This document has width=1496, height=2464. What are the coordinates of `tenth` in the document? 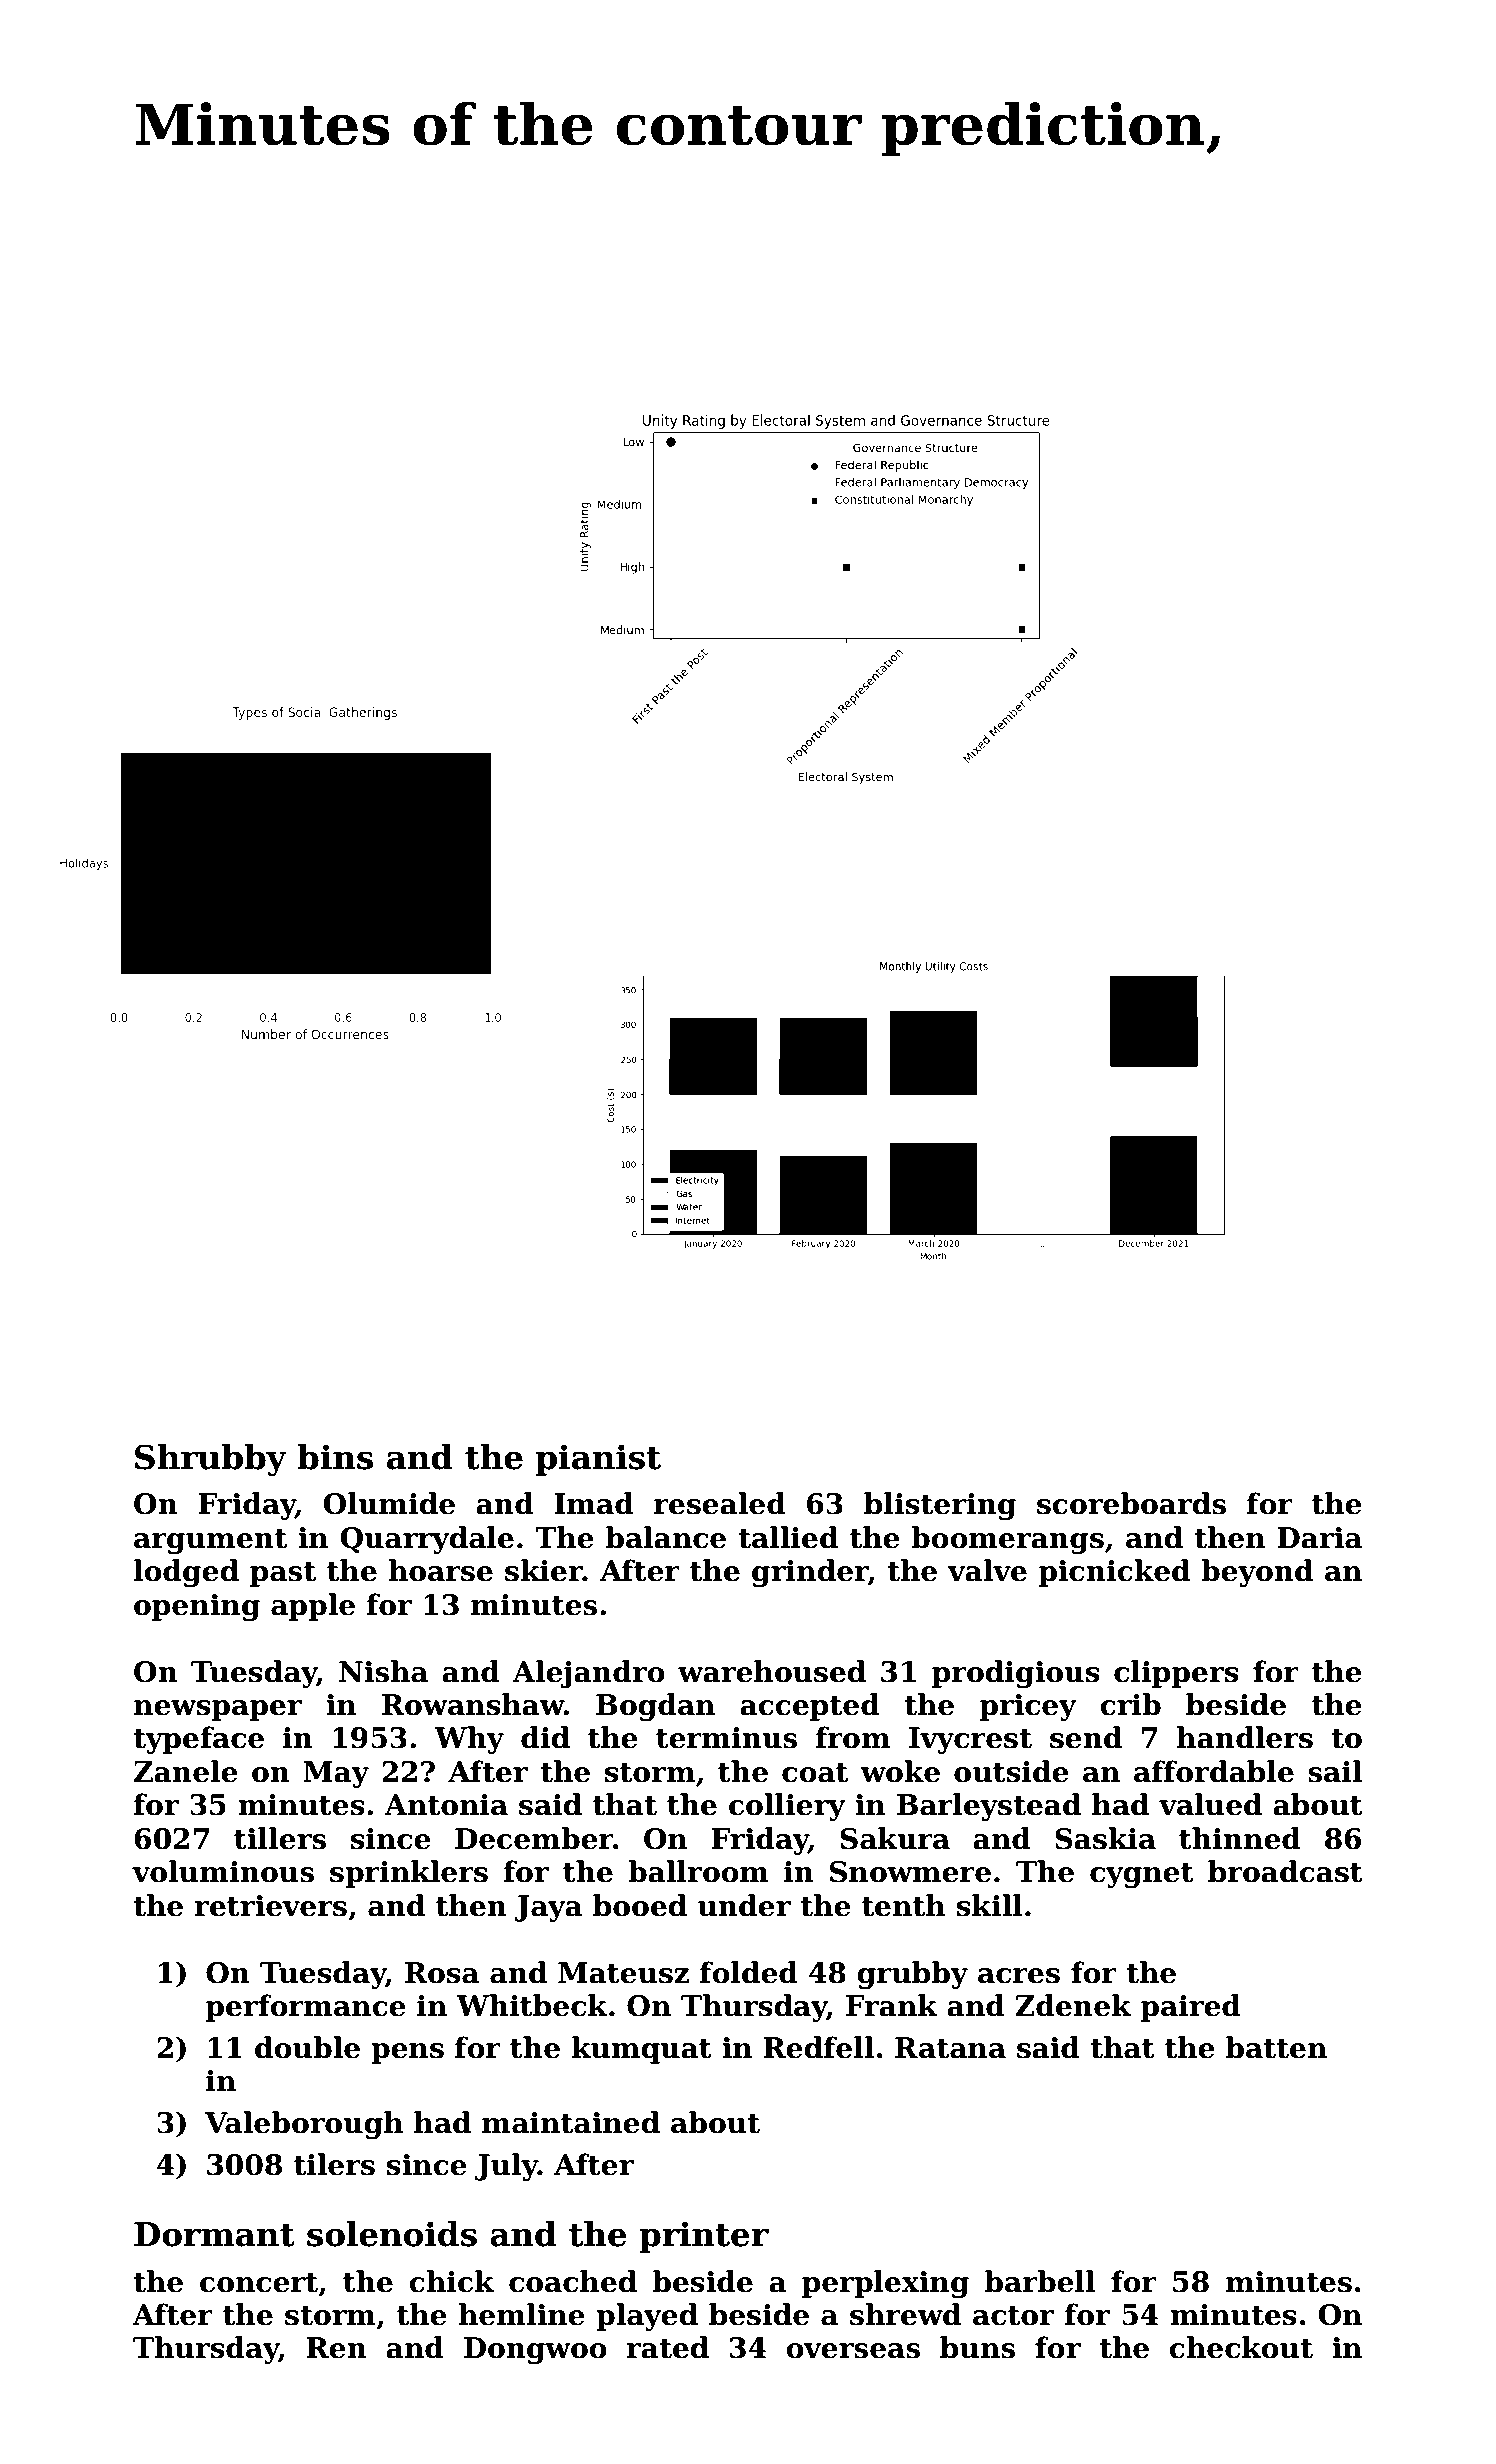 It's located at (903, 1905).
